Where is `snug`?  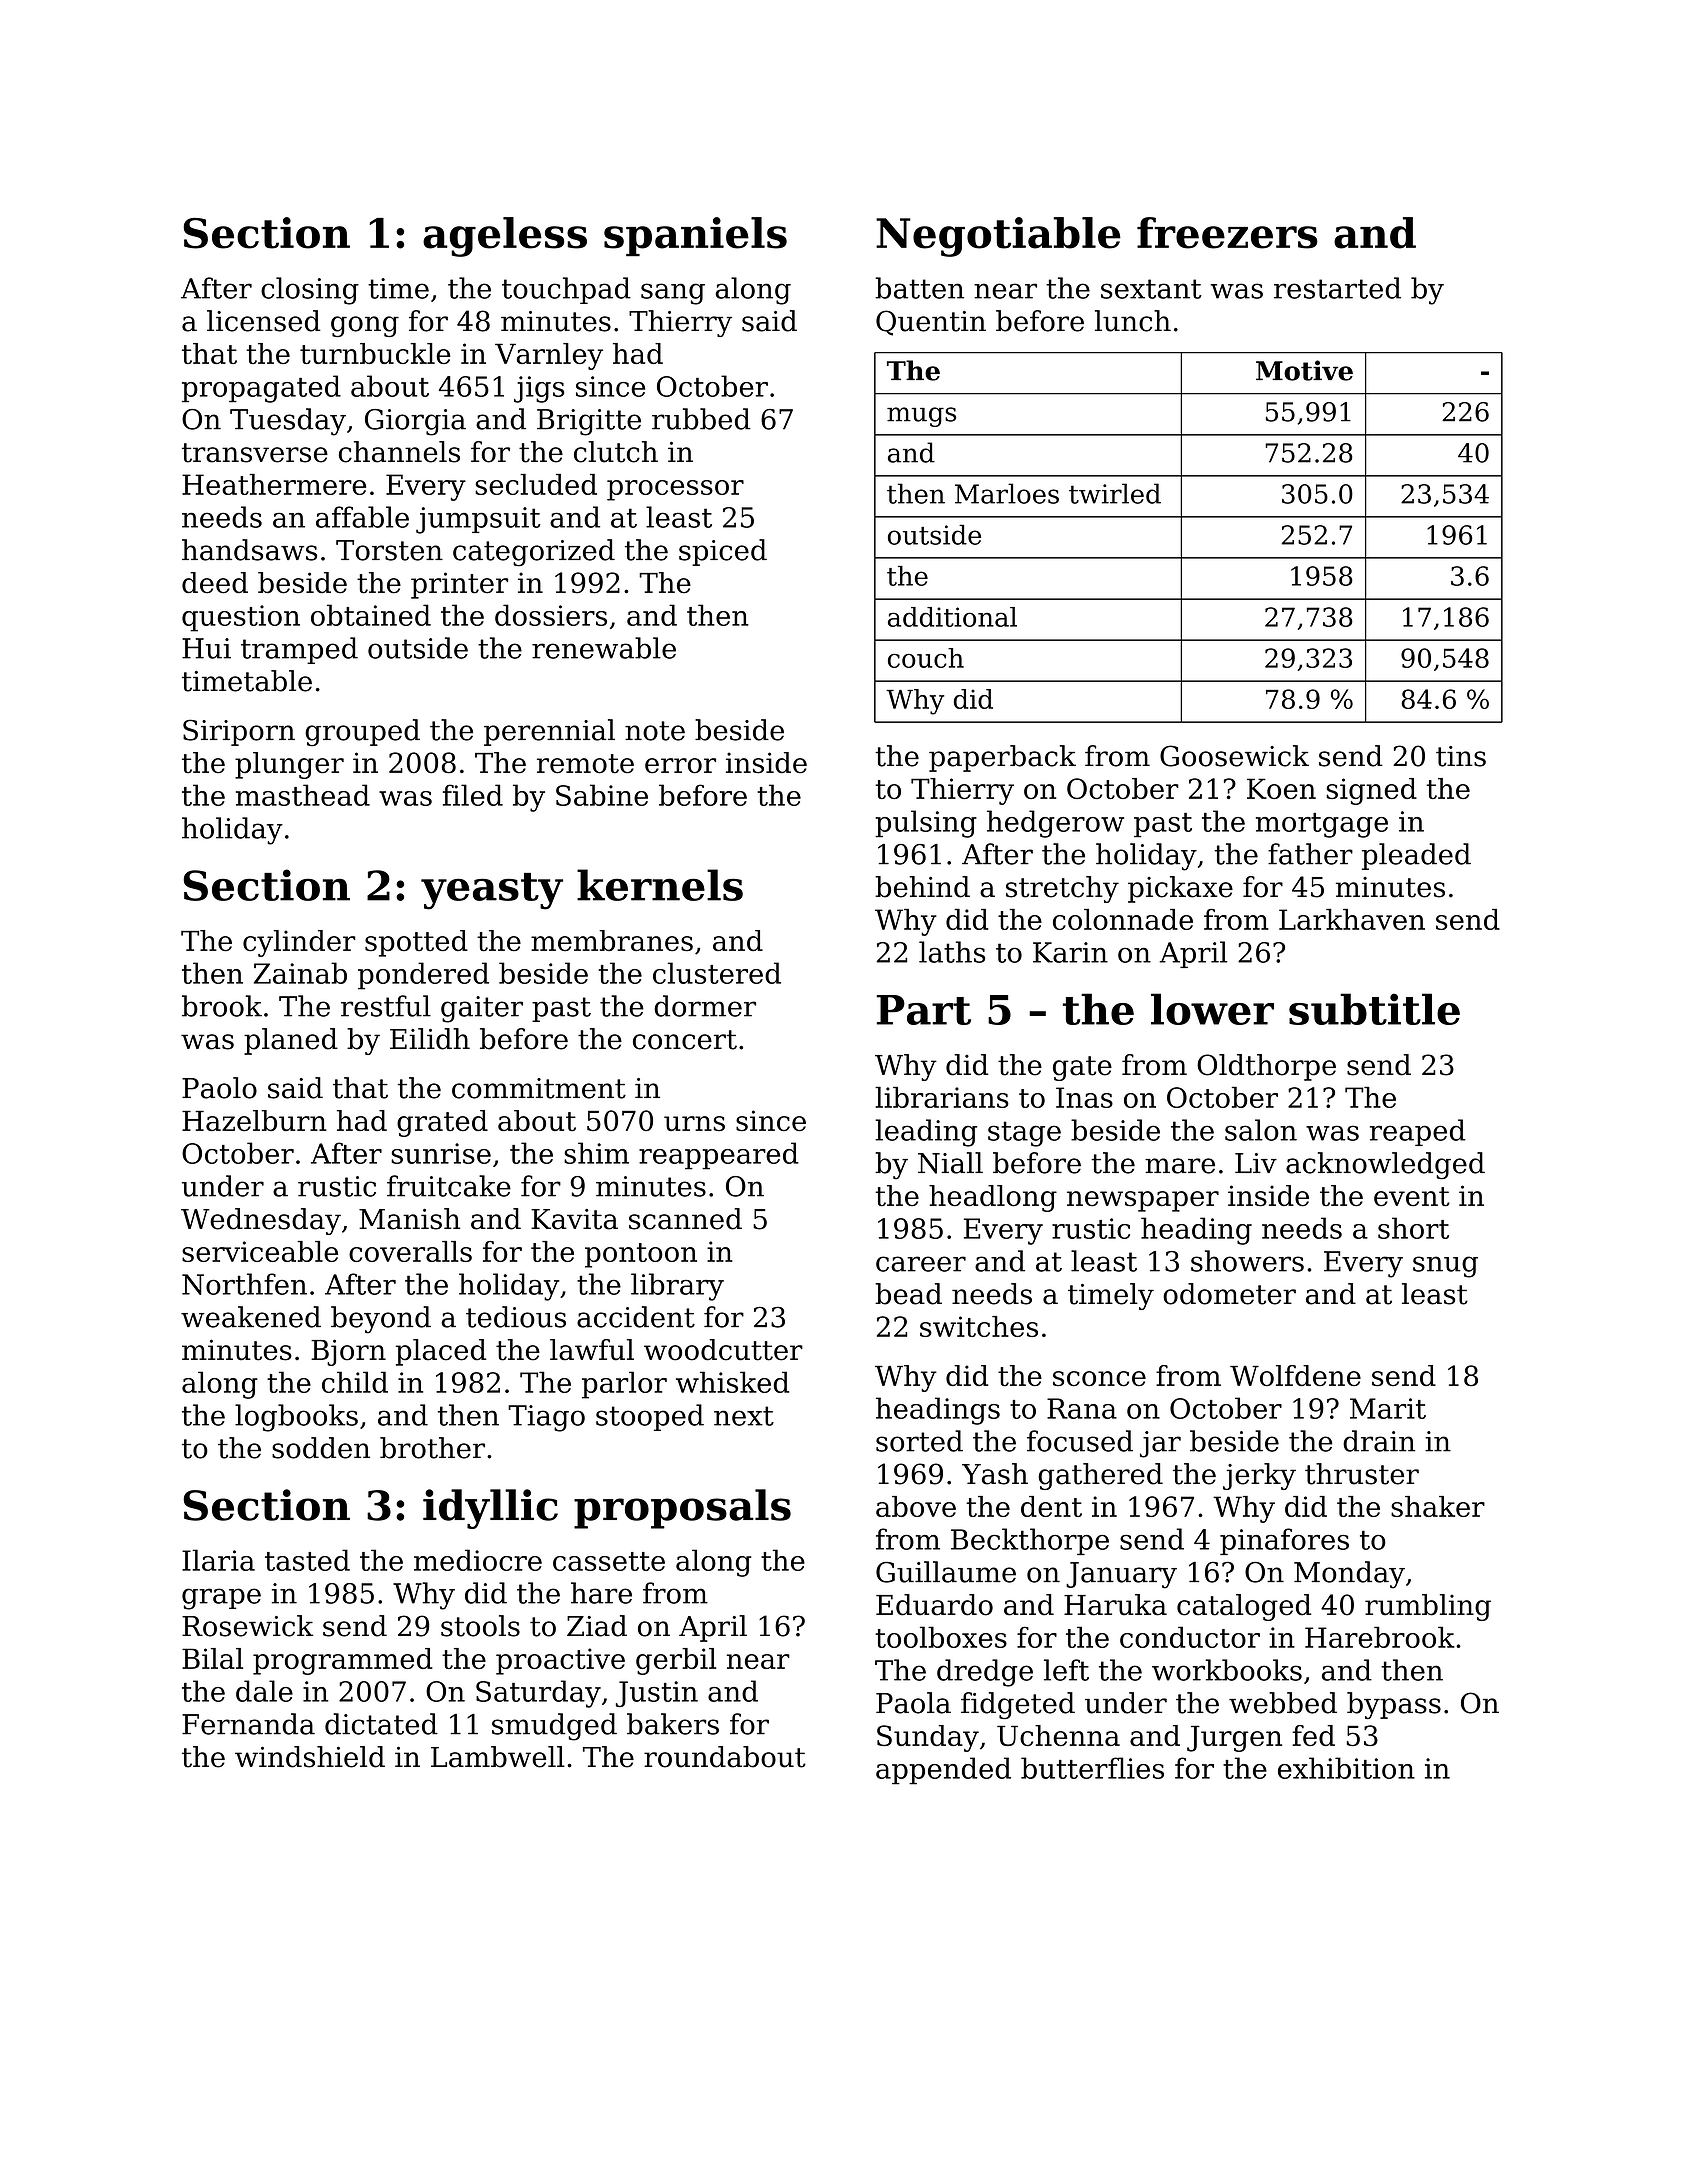
snug is located at coordinates (1445, 1267).
